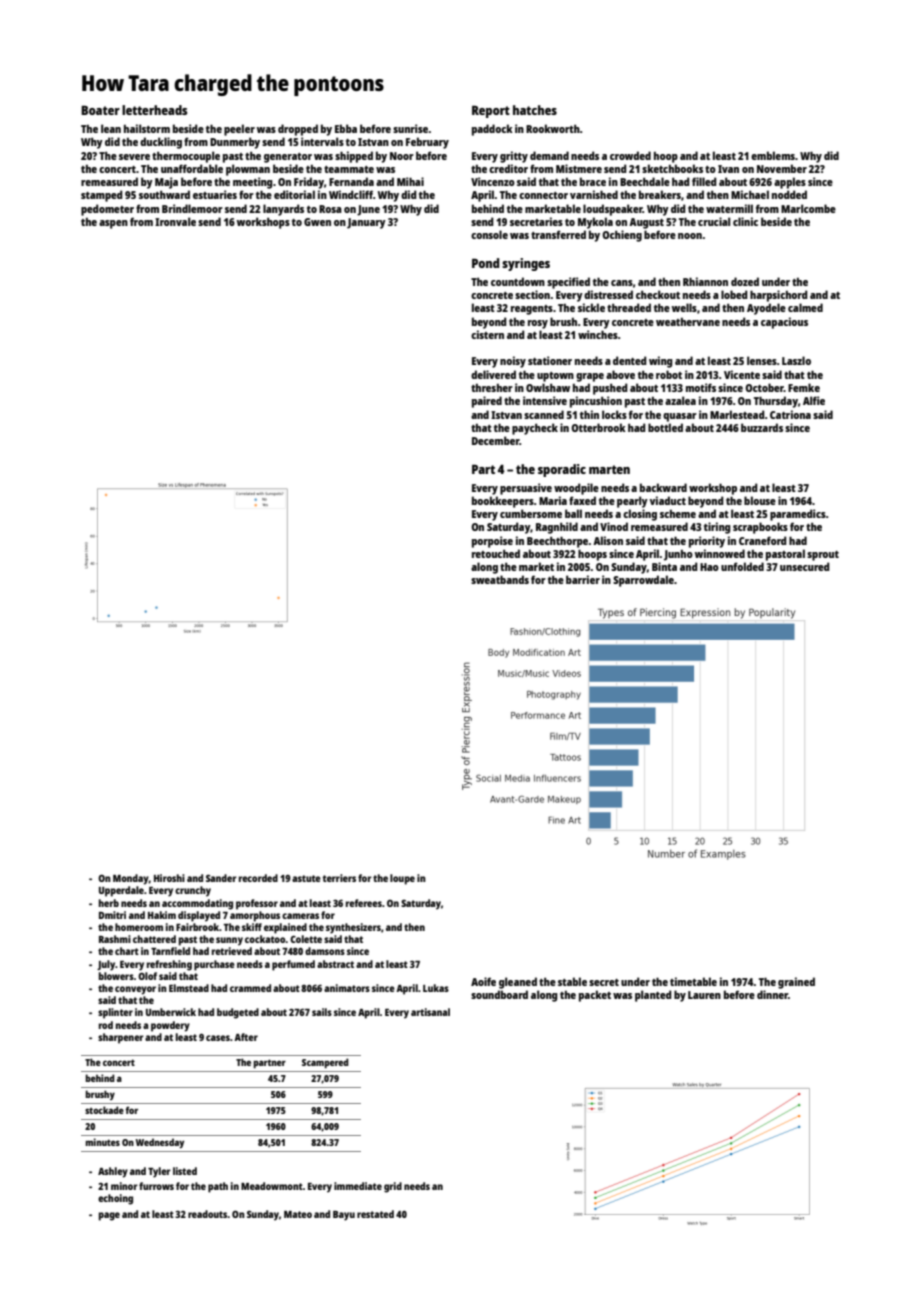 This screenshot has width=924, height=1308. I want to click on blouse, so click(760, 500).
